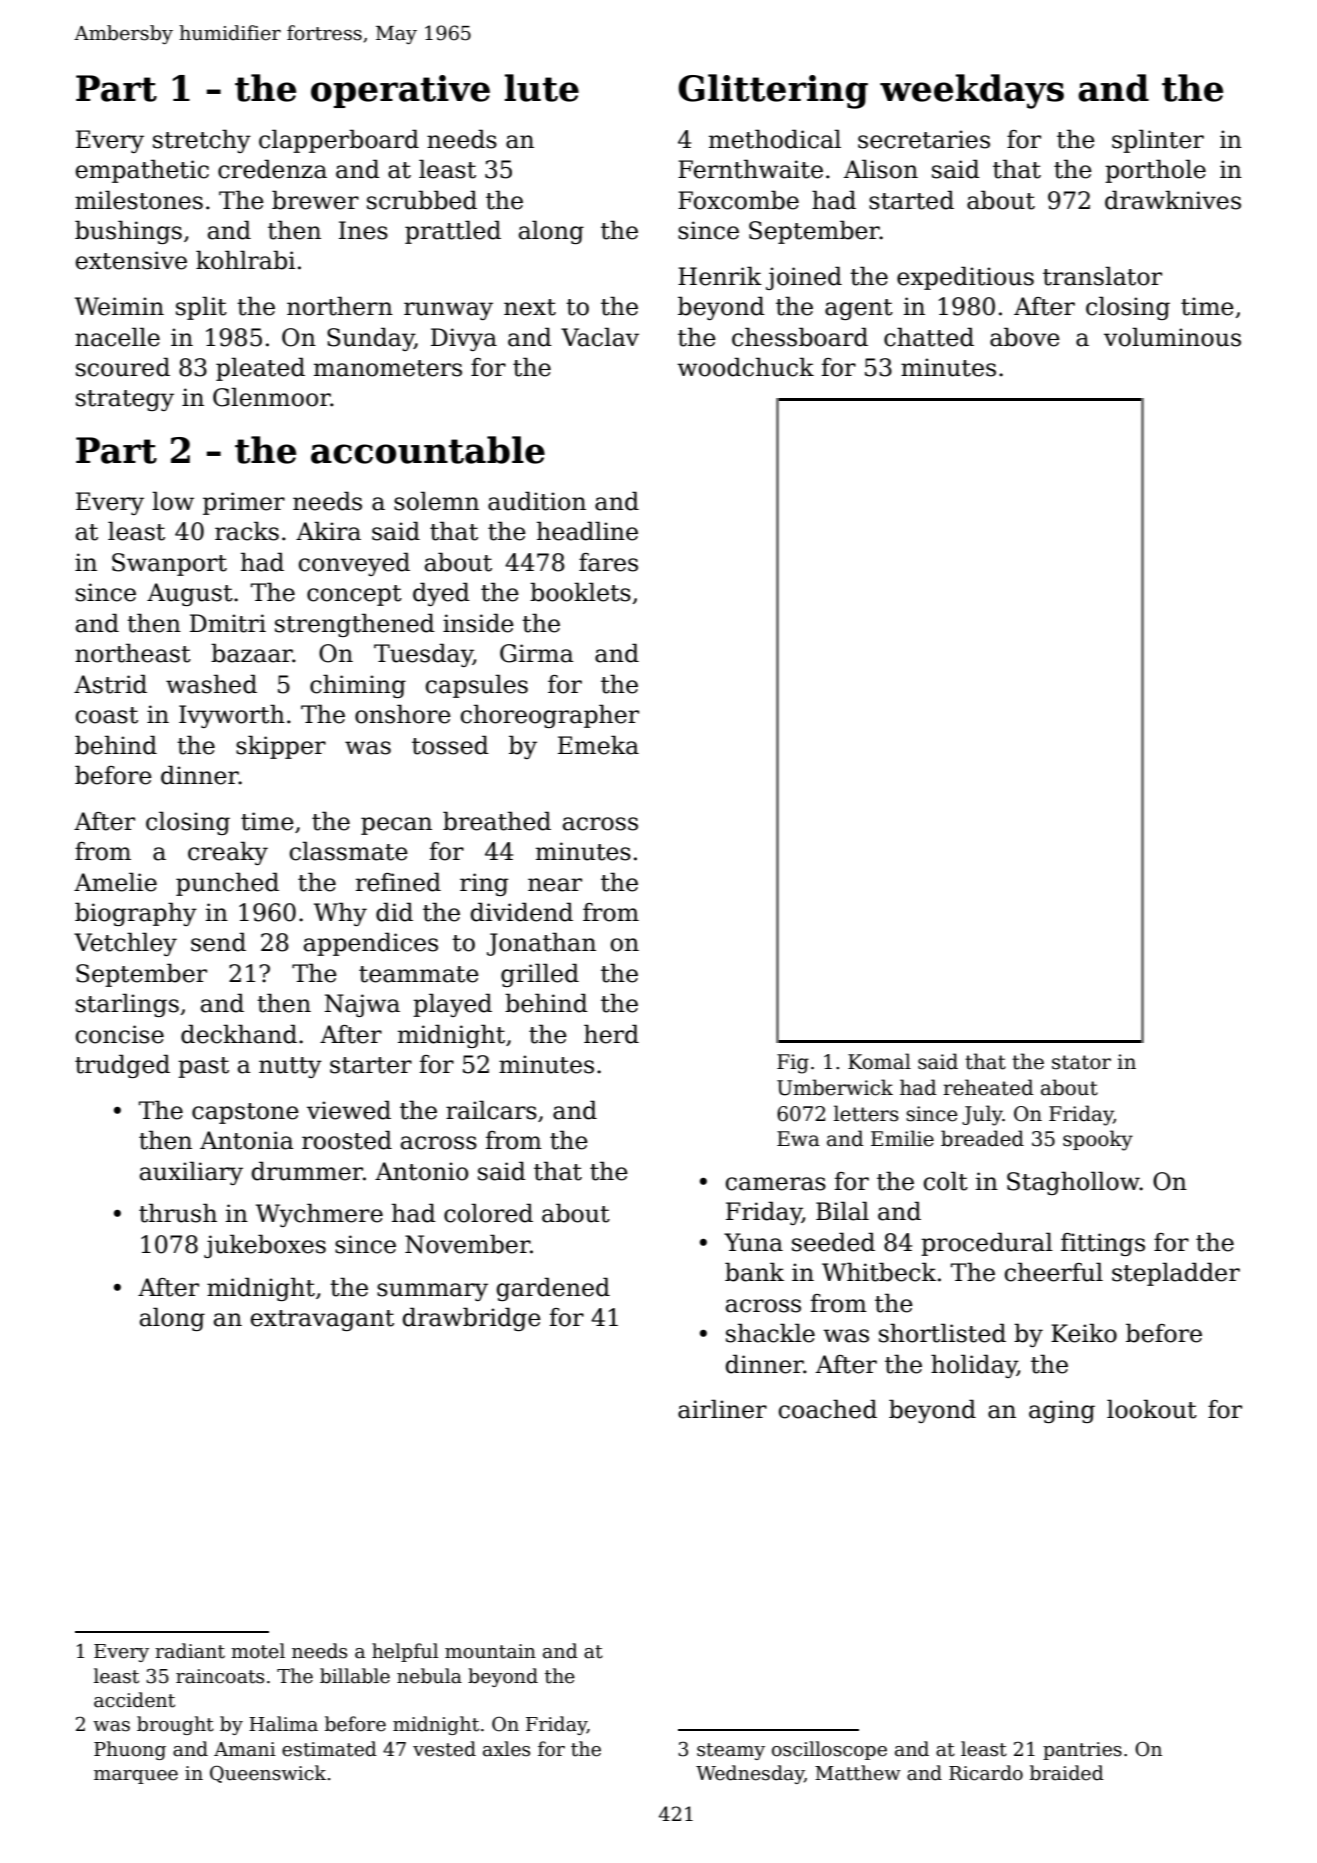  What do you see at coordinates (972, 91) in the document?
I see `weekdays` at bounding box center [972, 91].
